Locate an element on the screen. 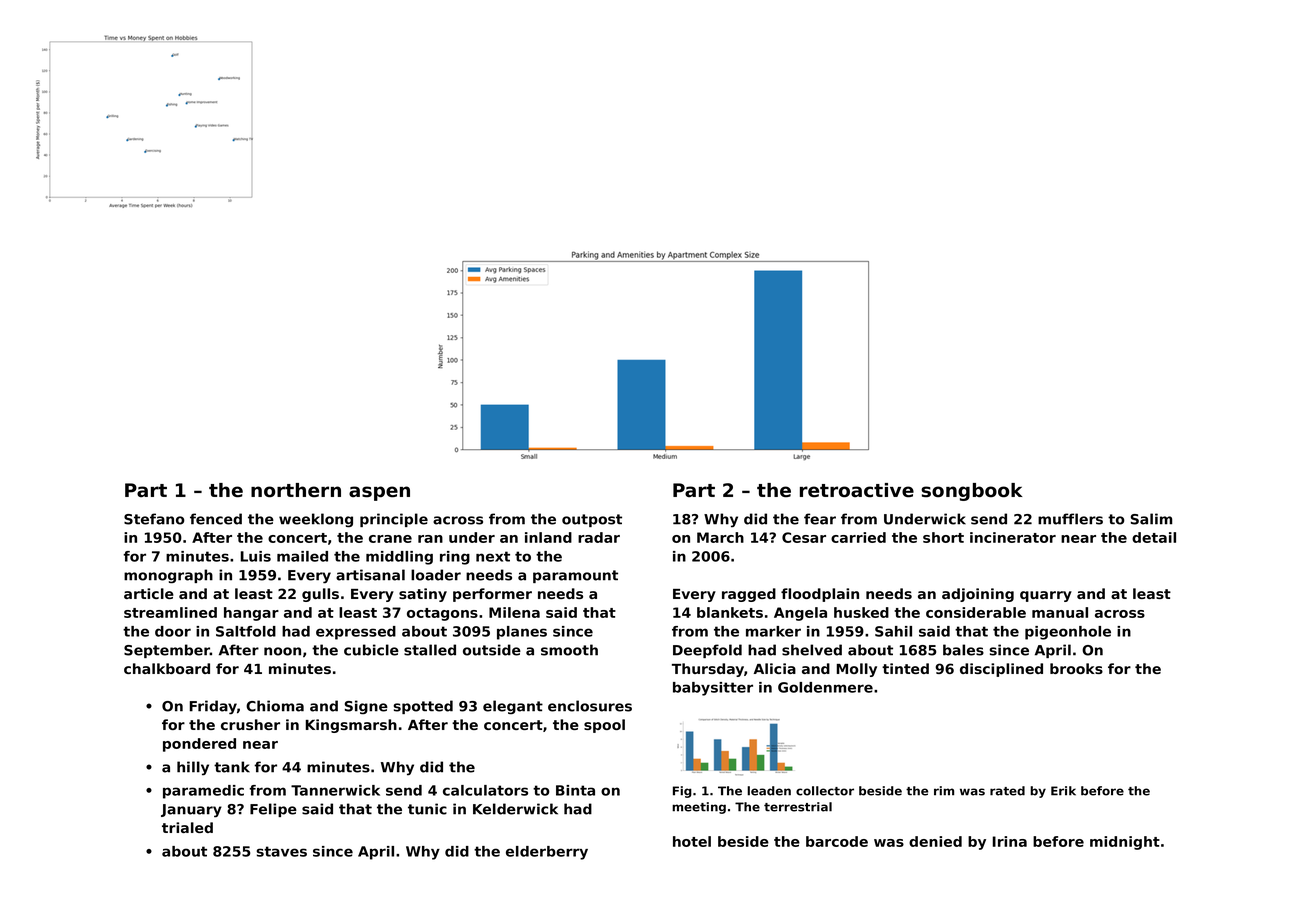 This screenshot has width=1308, height=924. retroactive is located at coordinates (857, 490).
